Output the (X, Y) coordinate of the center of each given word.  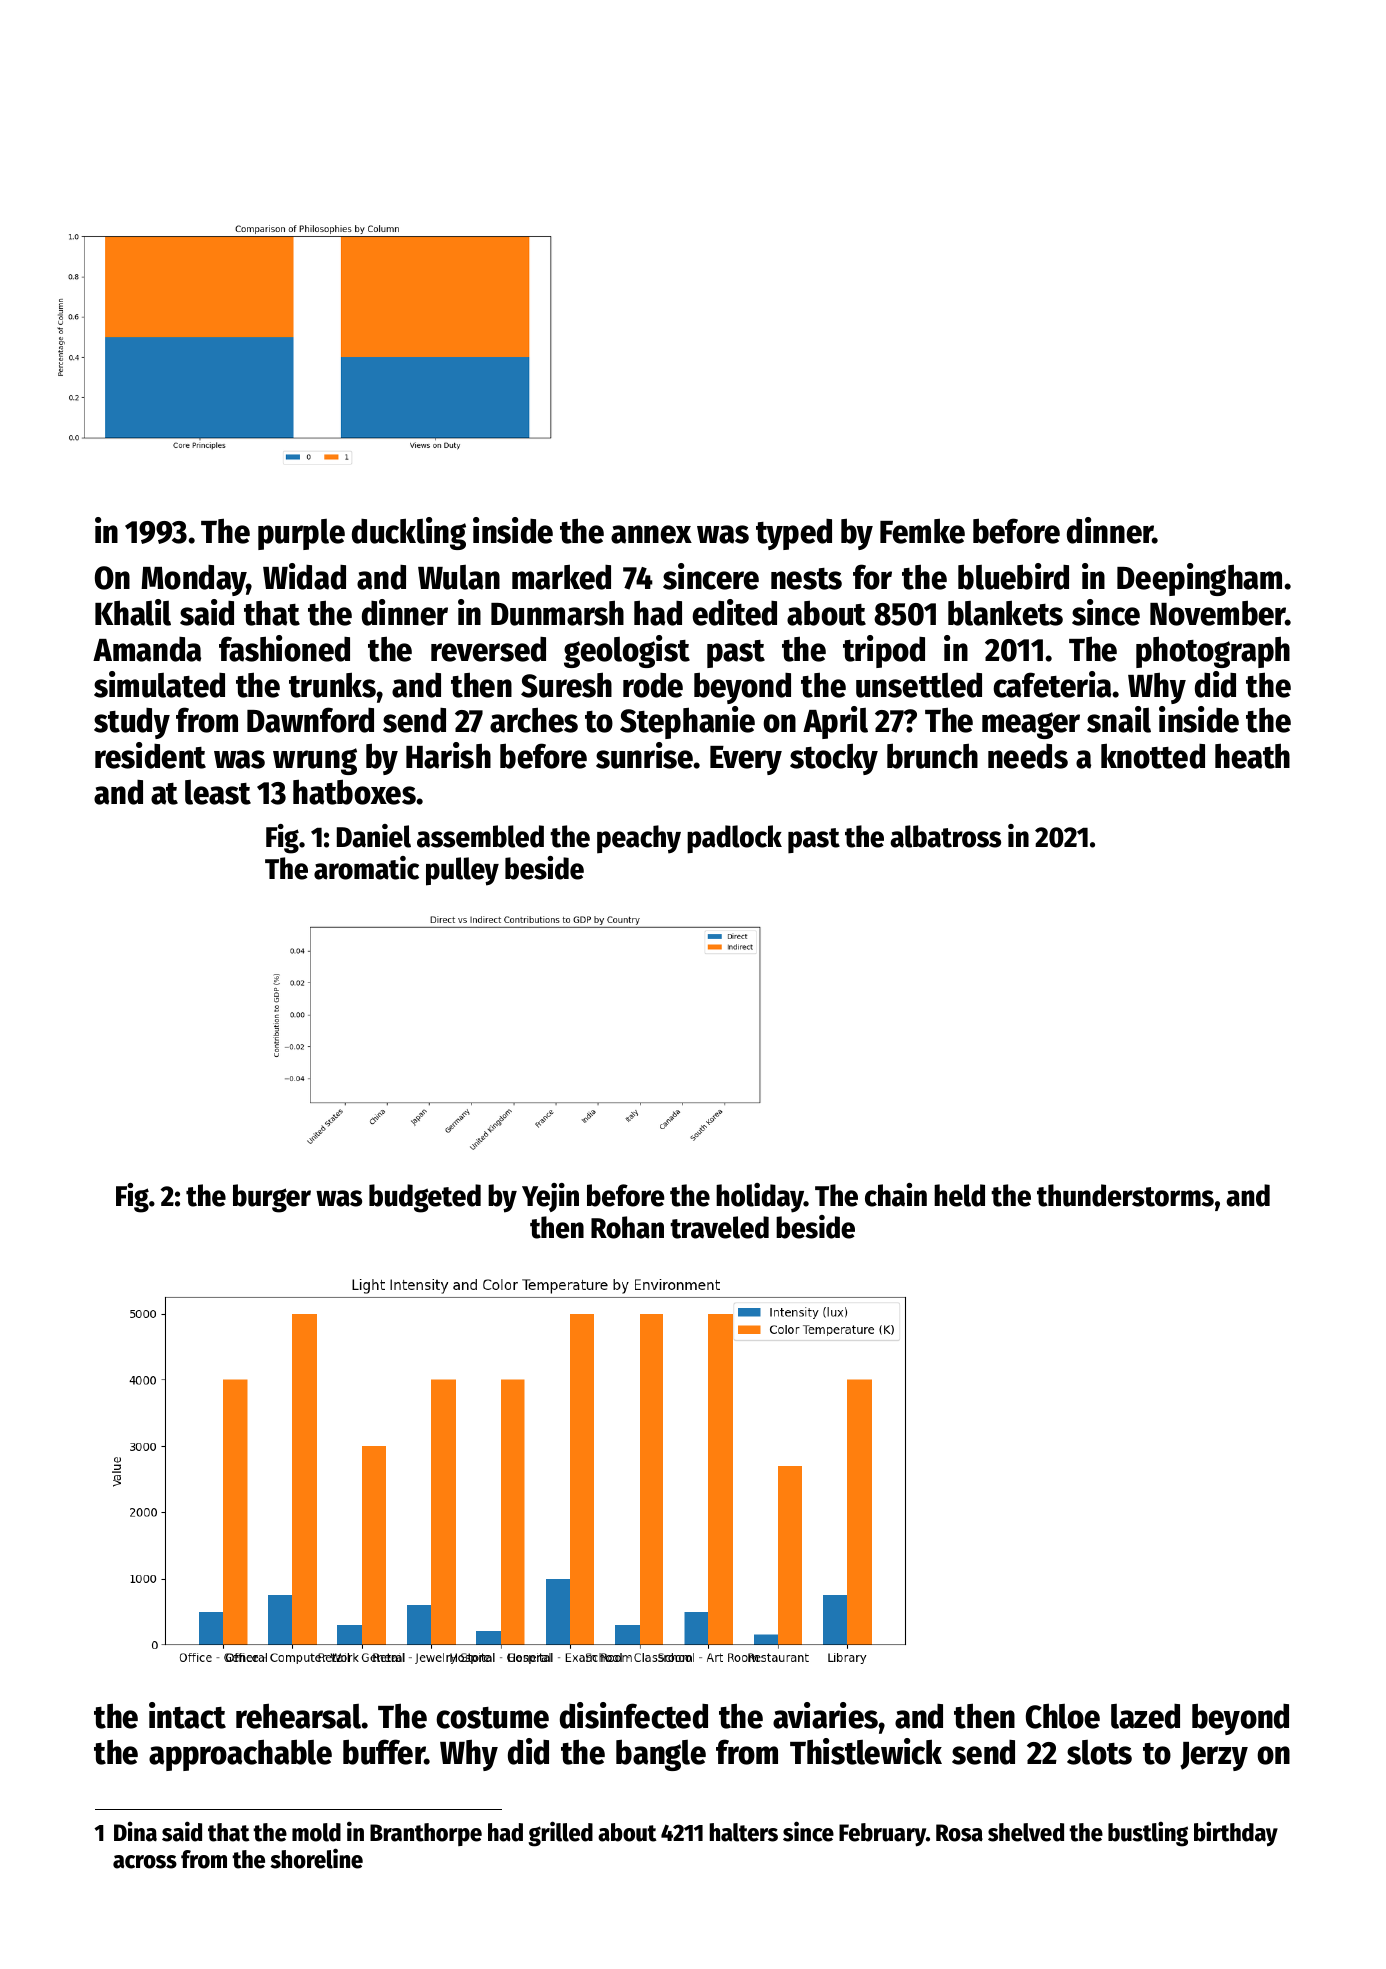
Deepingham (1199, 579)
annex (651, 534)
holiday (760, 1198)
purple (301, 534)
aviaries (826, 1715)
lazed (1145, 1716)
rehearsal (299, 1716)
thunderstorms (1125, 1195)
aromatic (366, 868)
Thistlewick (866, 1751)
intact (187, 1715)
